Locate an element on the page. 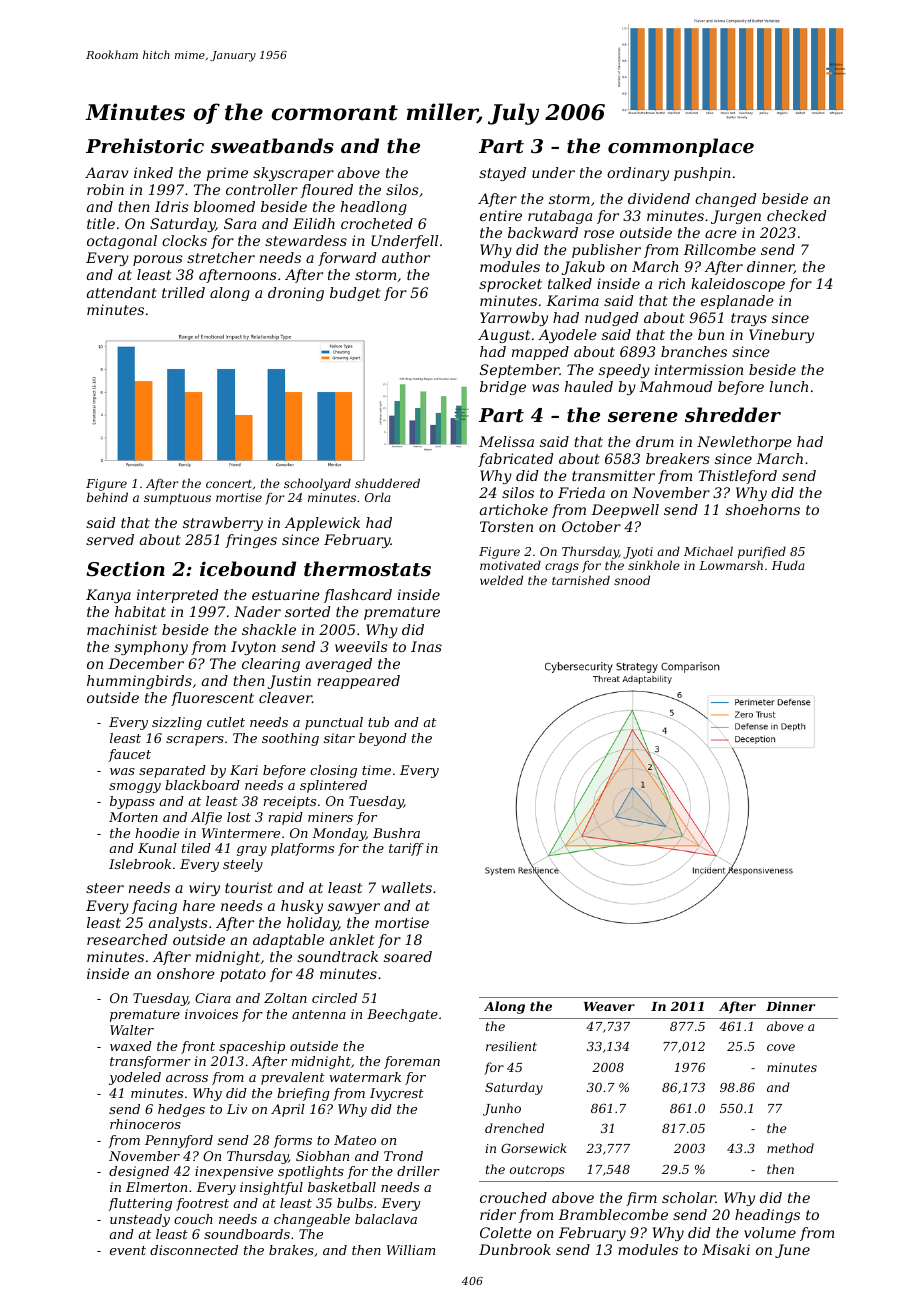 This page has height=1308, width=924. sweatbands is located at coordinates (272, 146).
